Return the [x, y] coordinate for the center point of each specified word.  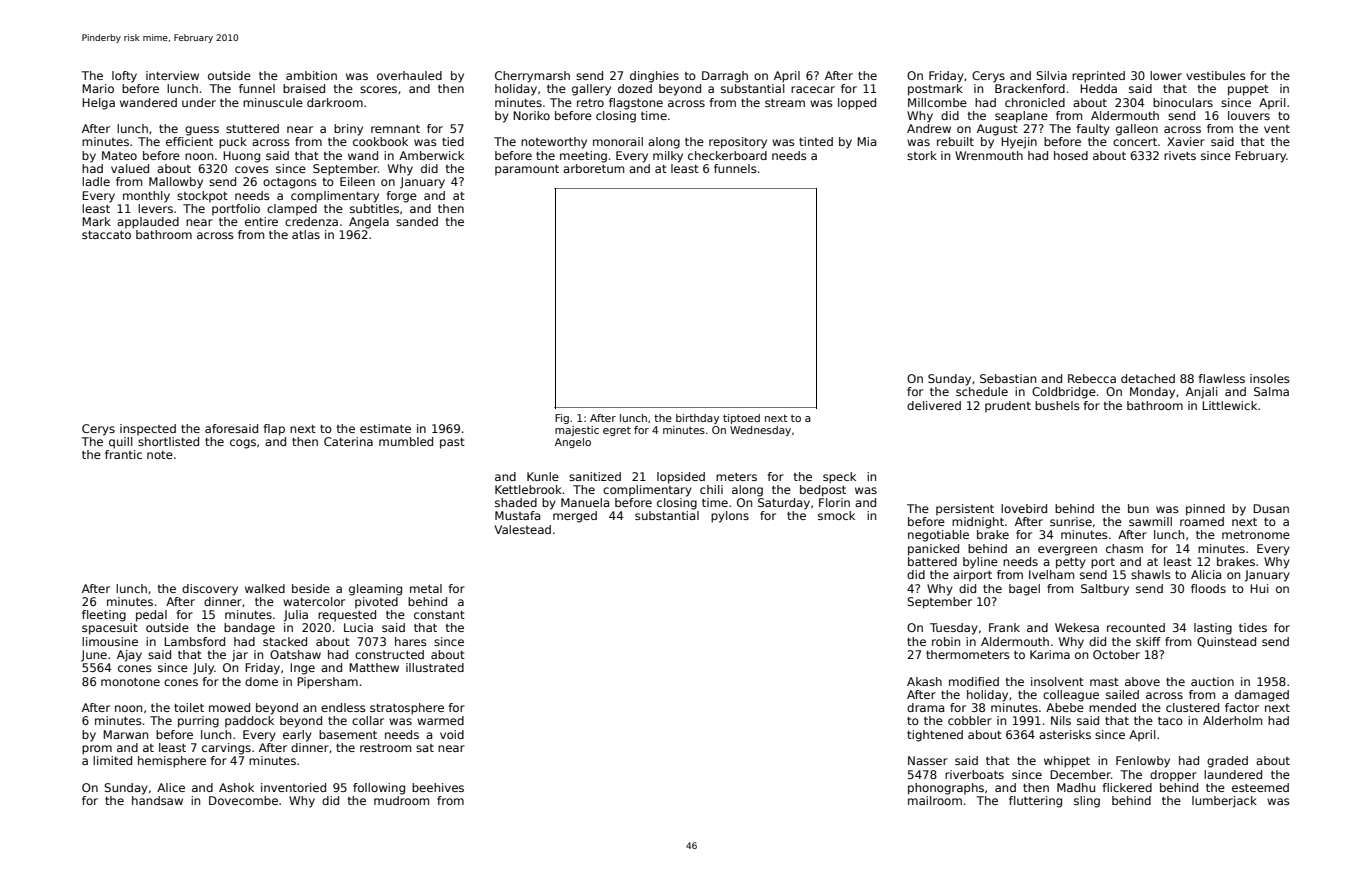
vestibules [1216, 75]
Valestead [522, 529]
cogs [243, 444]
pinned [1205, 510]
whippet [1067, 762]
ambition [311, 75]
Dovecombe [243, 800]
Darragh [725, 77]
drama [925, 707]
